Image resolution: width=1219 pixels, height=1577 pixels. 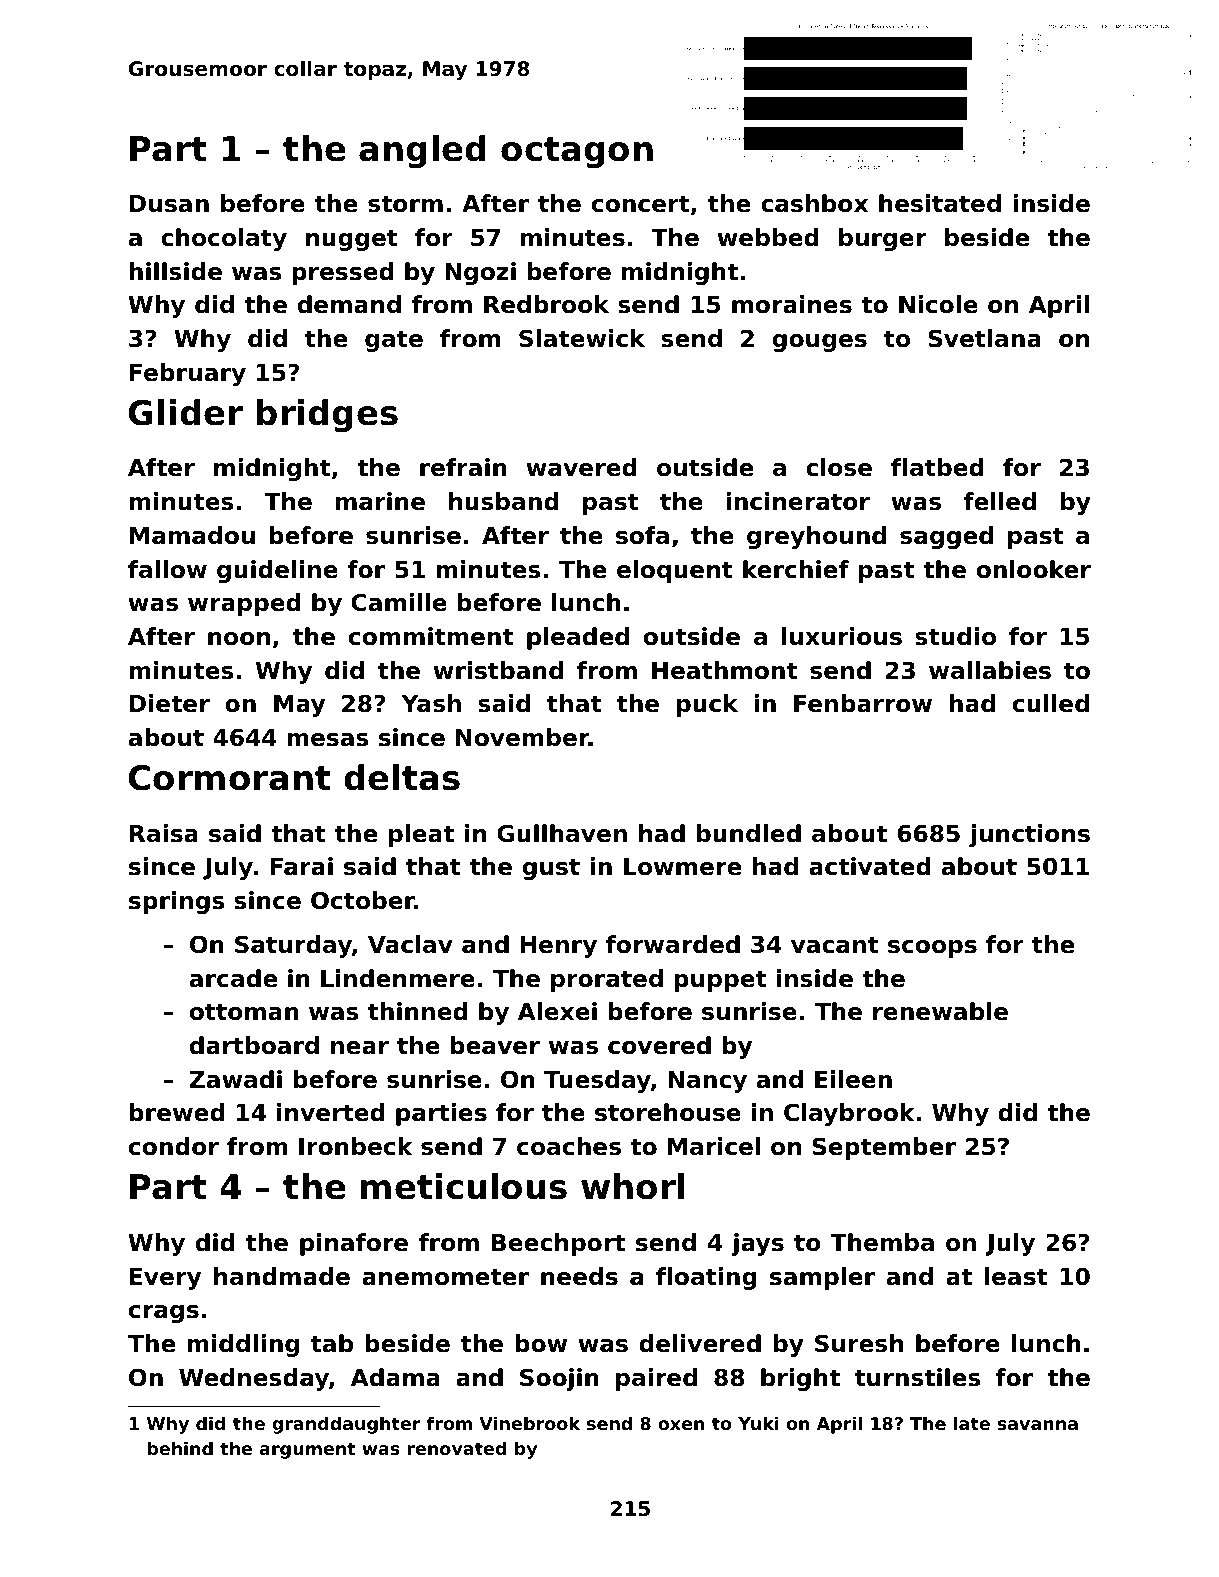 I want to click on condor, so click(x=174, y=1146).
